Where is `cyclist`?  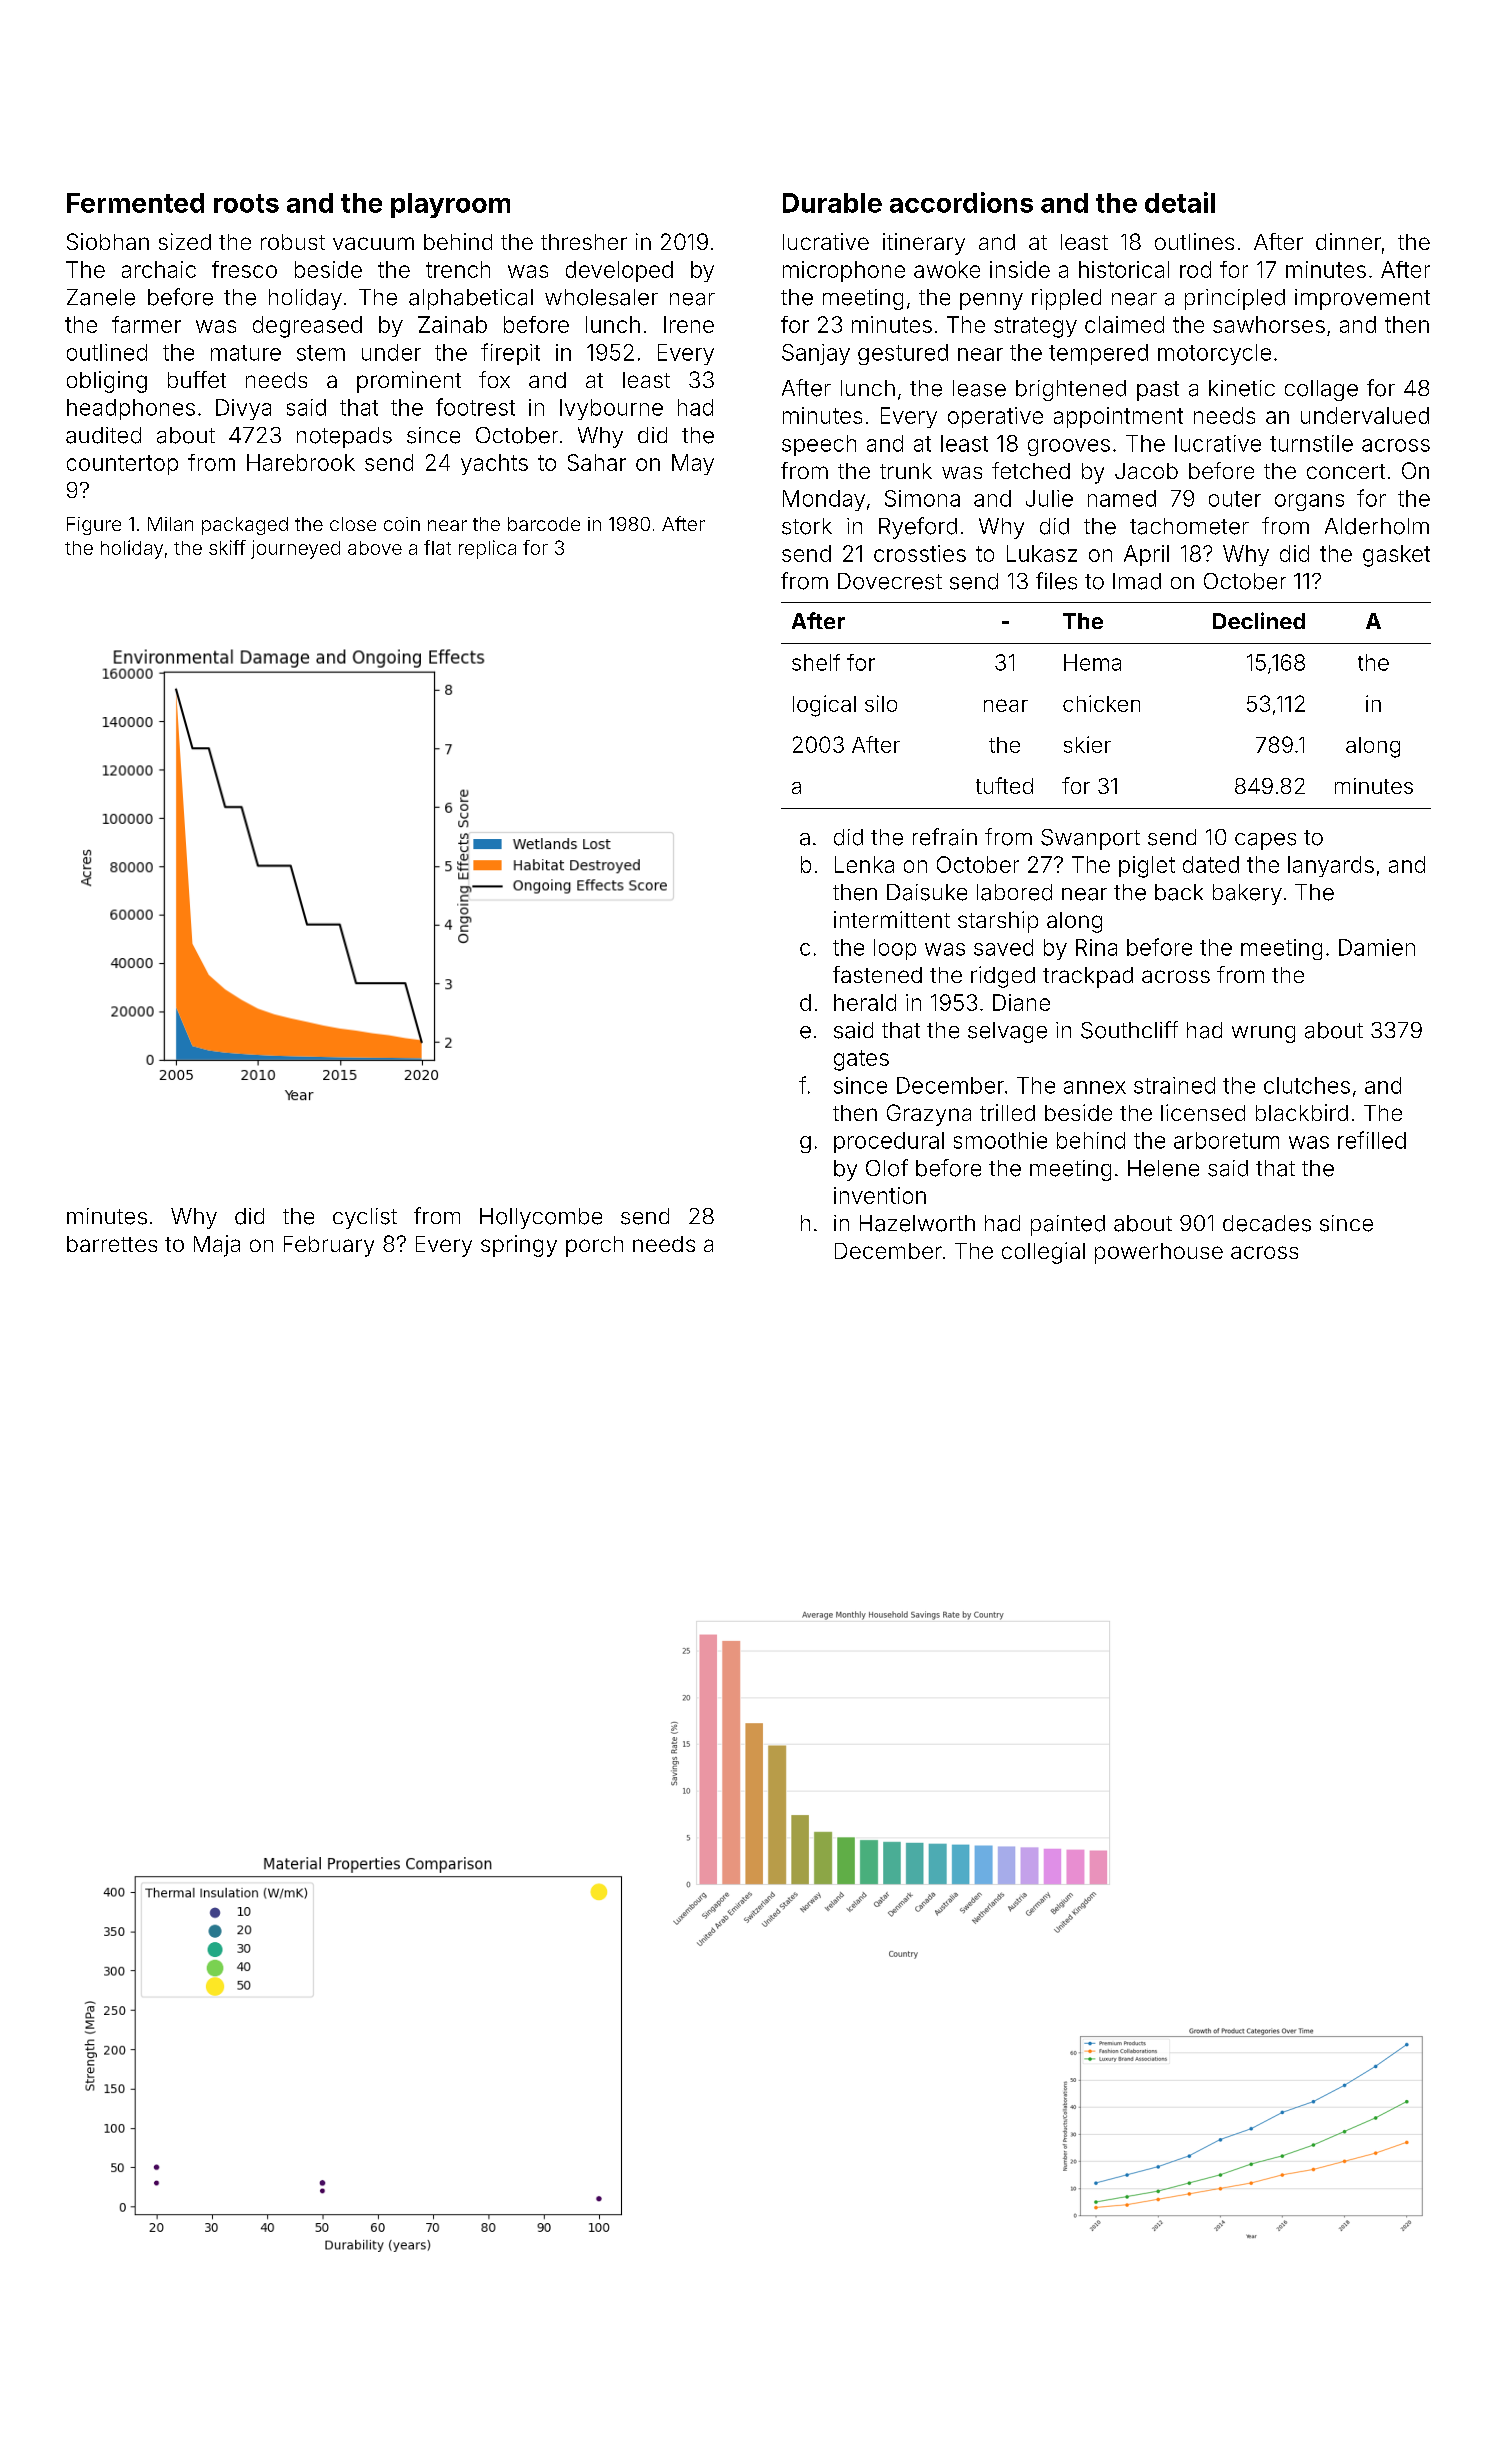 cyclist is located at coordinates (365, 1218).
